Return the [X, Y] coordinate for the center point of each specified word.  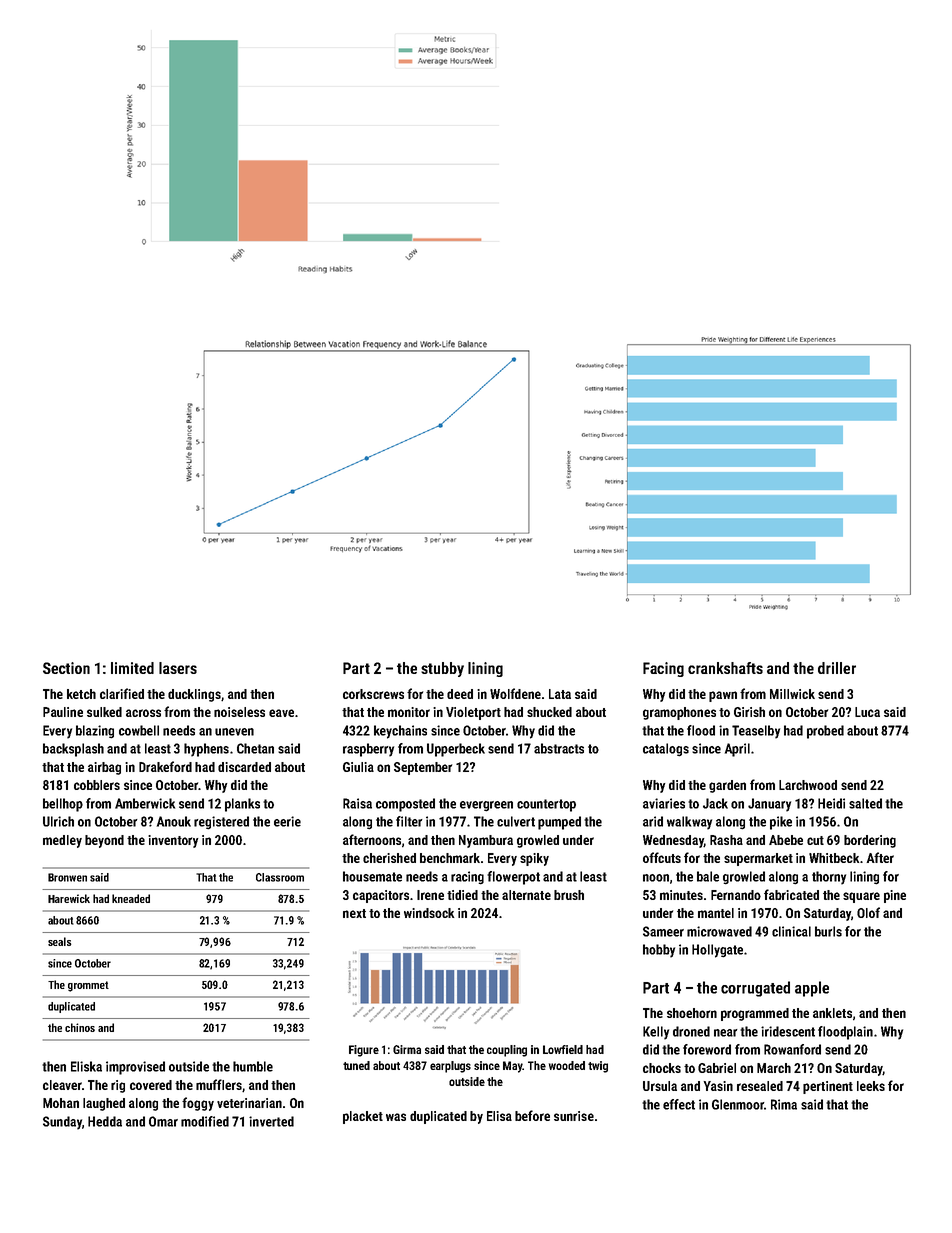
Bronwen [67, 877]
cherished [389, 858]
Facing [663, 669]
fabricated [791, 894]
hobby [659, 951]
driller [837, 668]
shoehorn [692, 1013]
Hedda [105, 1121]
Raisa [357, 803]
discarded [244, 767]
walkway [689, 823]
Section [66, 668]
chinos [80, 1027]
